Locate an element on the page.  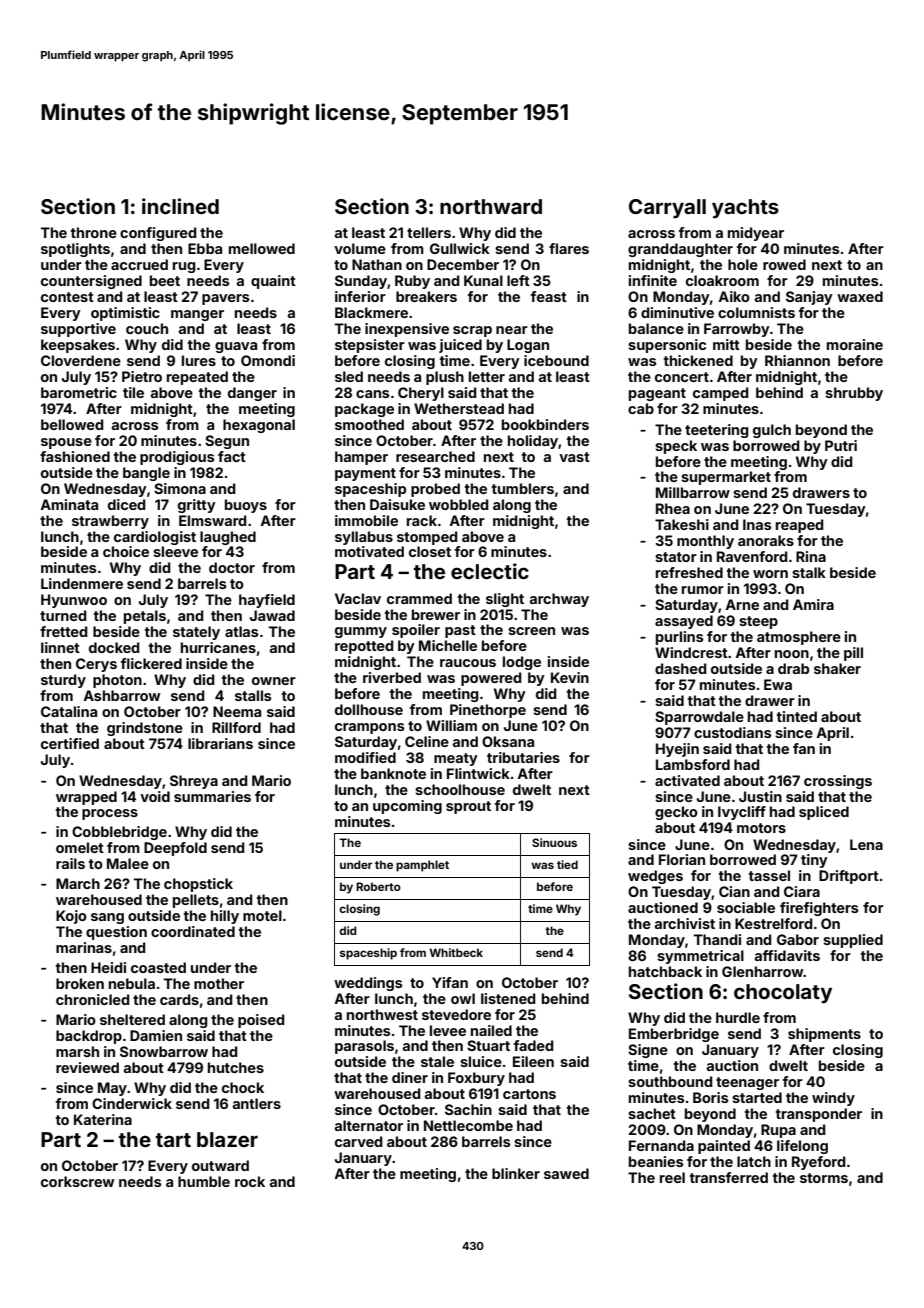
chocolaty is located at coordinates (783, 994).
